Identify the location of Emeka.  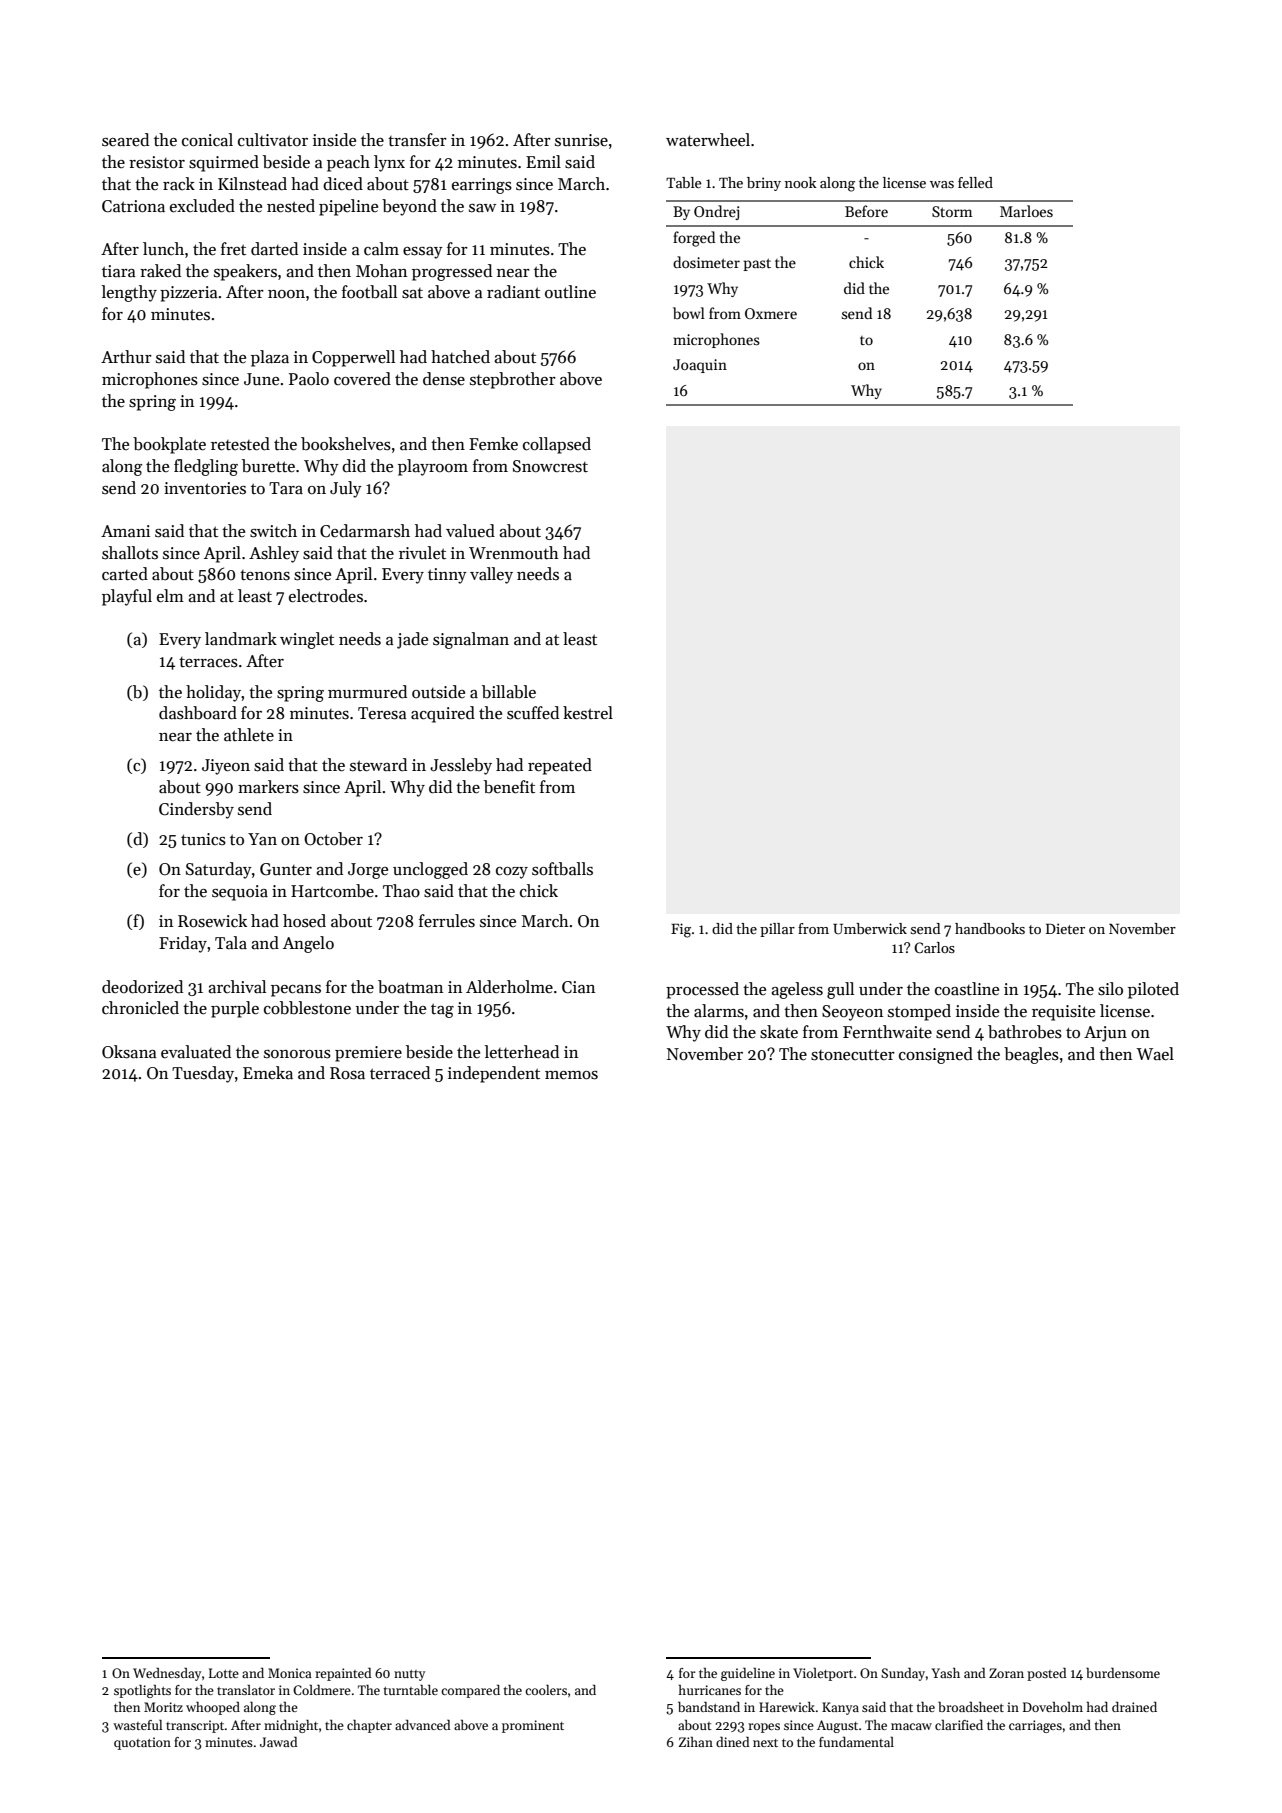
(268, 1073).
